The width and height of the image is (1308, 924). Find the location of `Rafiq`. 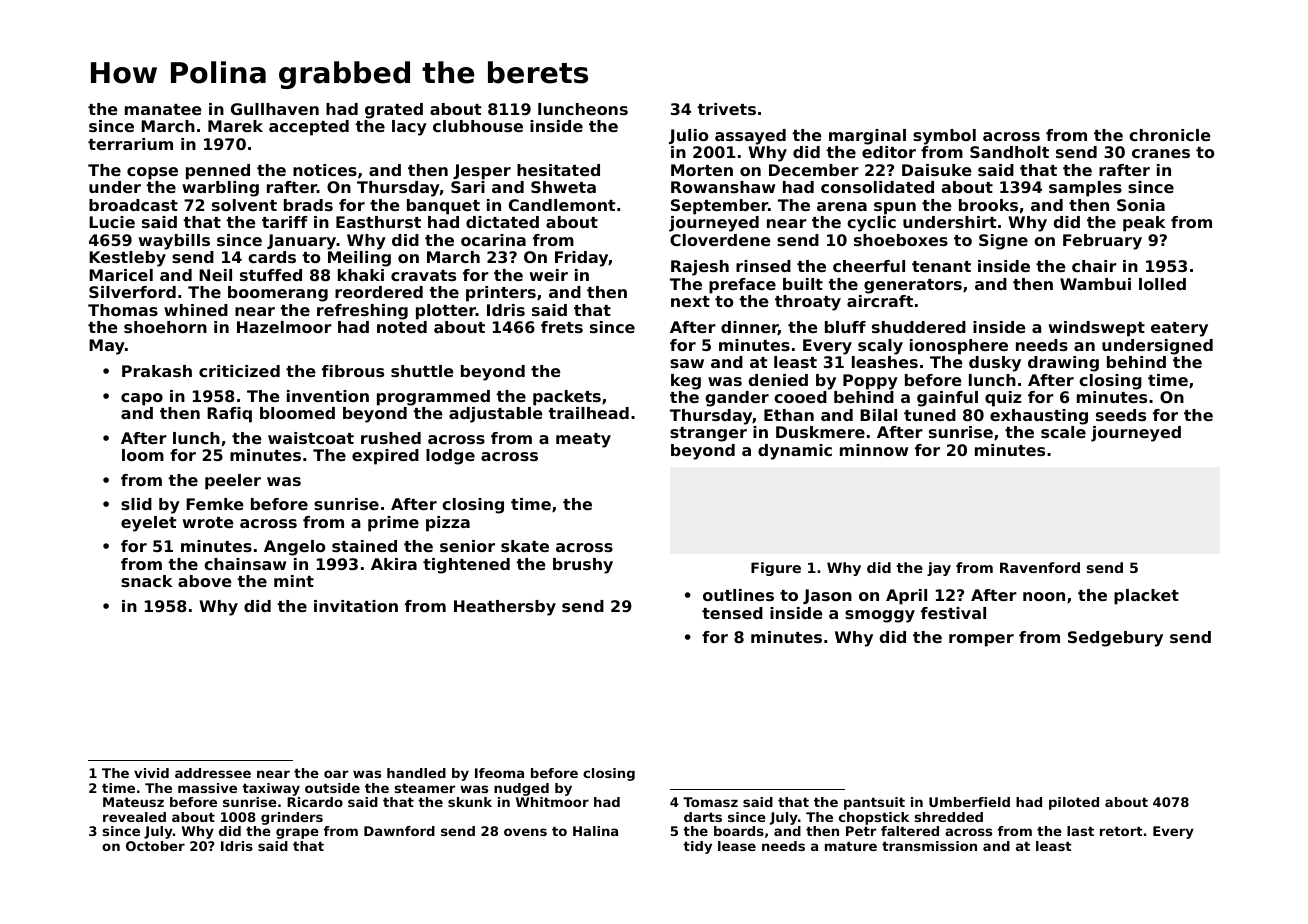

Rafiq is located at coordinates (229, 415).
